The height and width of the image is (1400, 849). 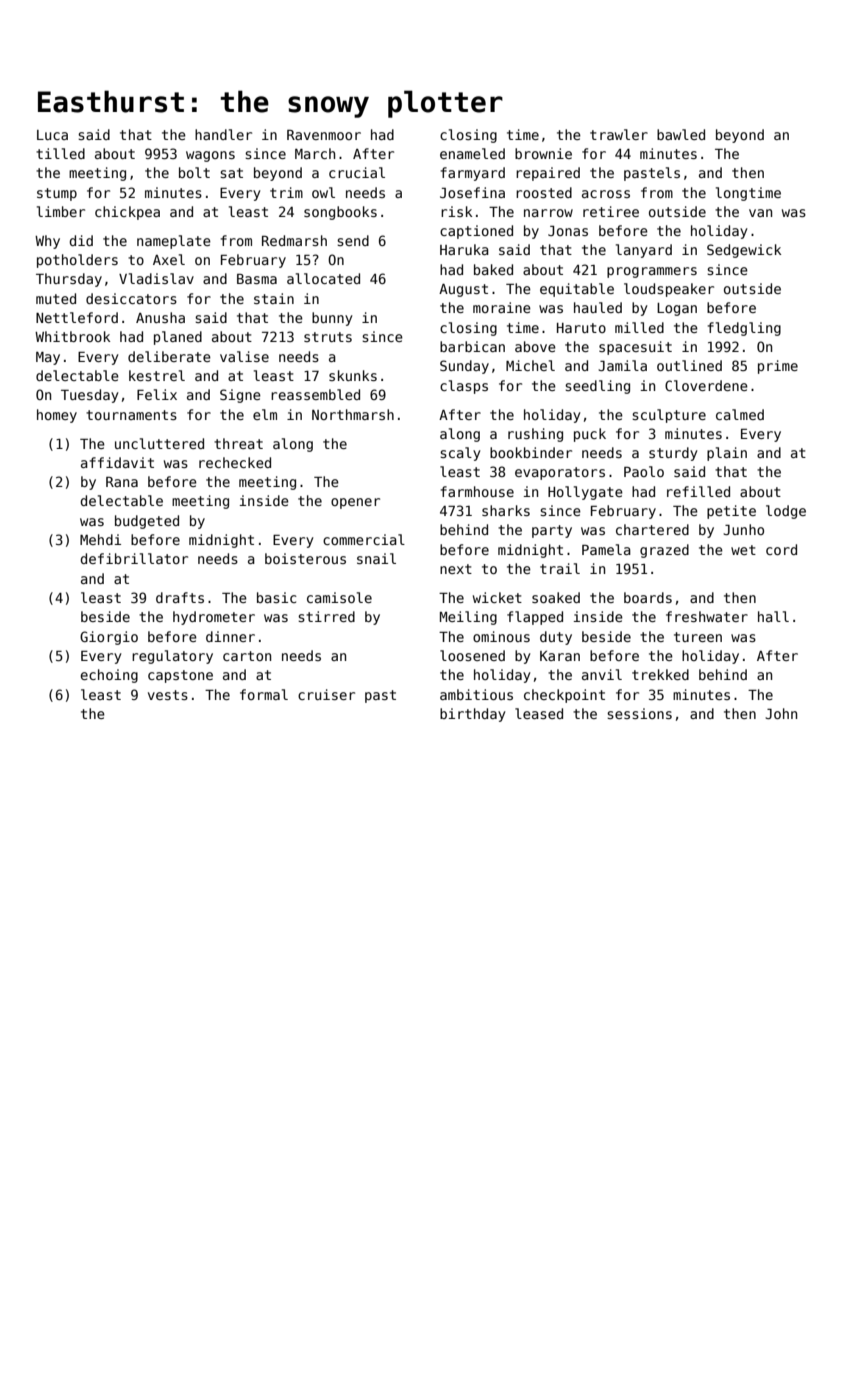 I want to click on van, so click(x=760, y=213).
